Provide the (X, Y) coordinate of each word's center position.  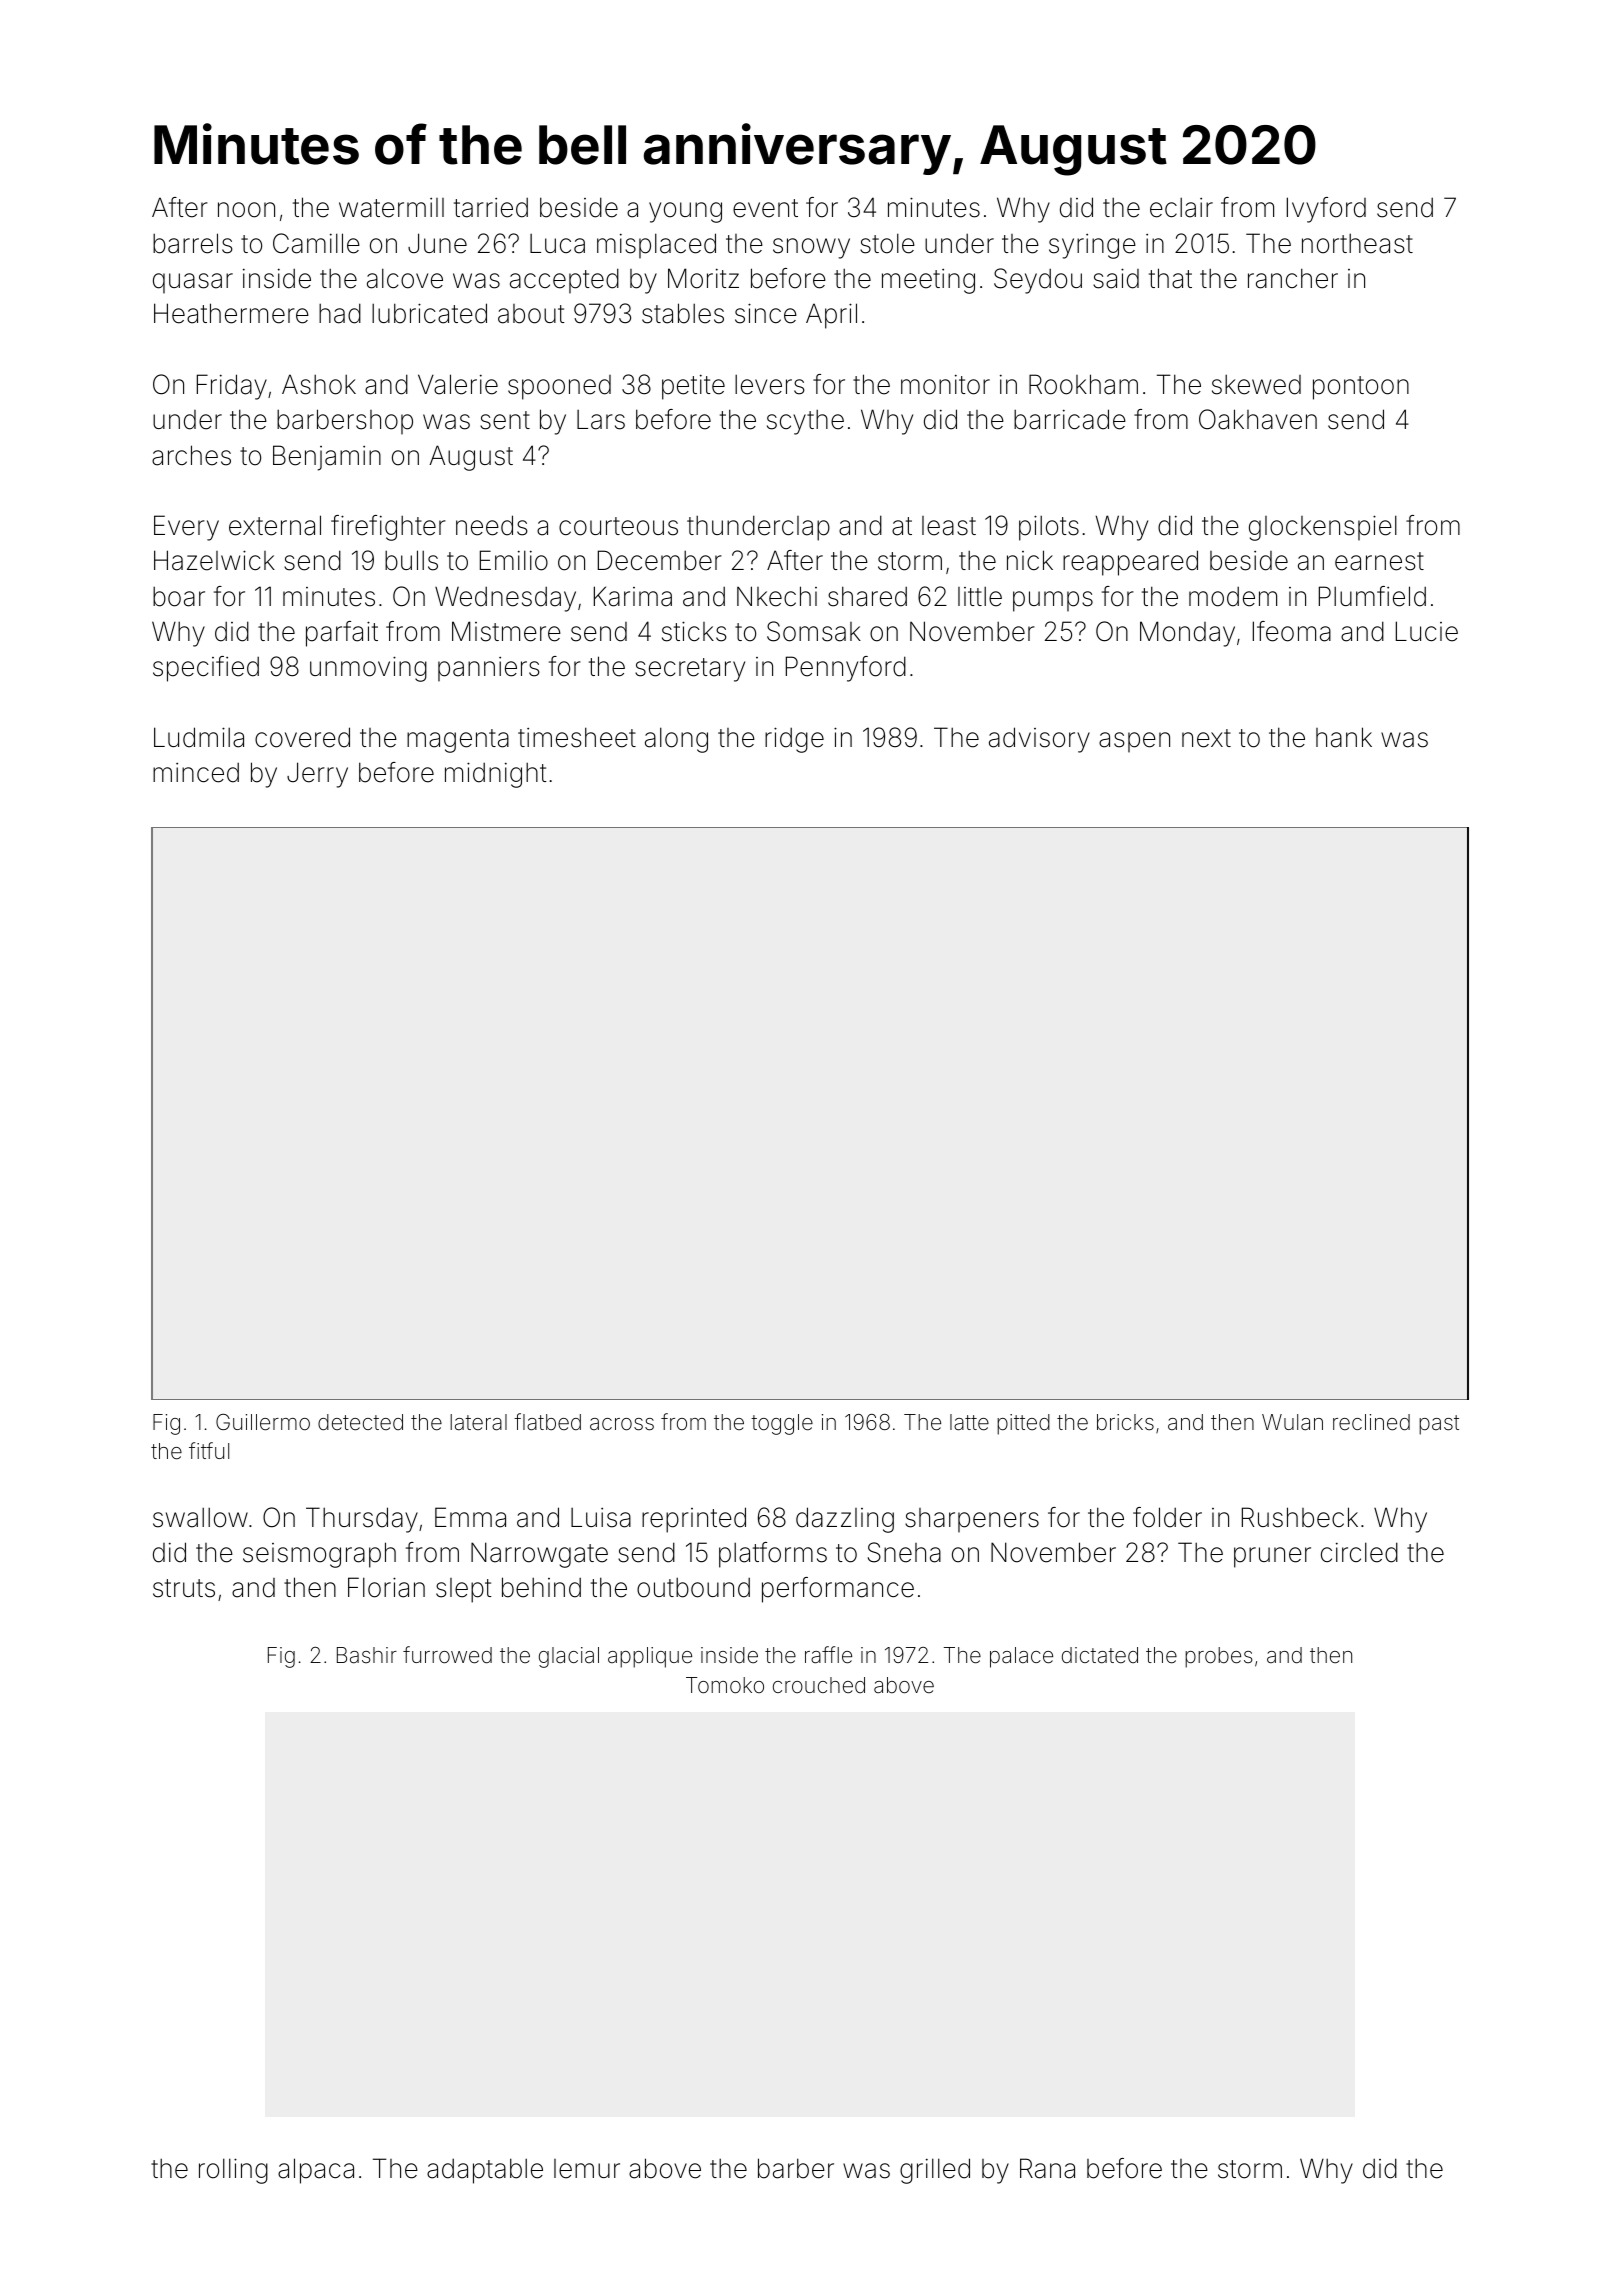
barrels (193, 243)
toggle (782, 1424)
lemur (587, 2169)
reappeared (1130, 563)
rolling (233, 2171)
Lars (601, 420)
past (1439, 1425)
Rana (1047, 2168)
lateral (478, 1422)
